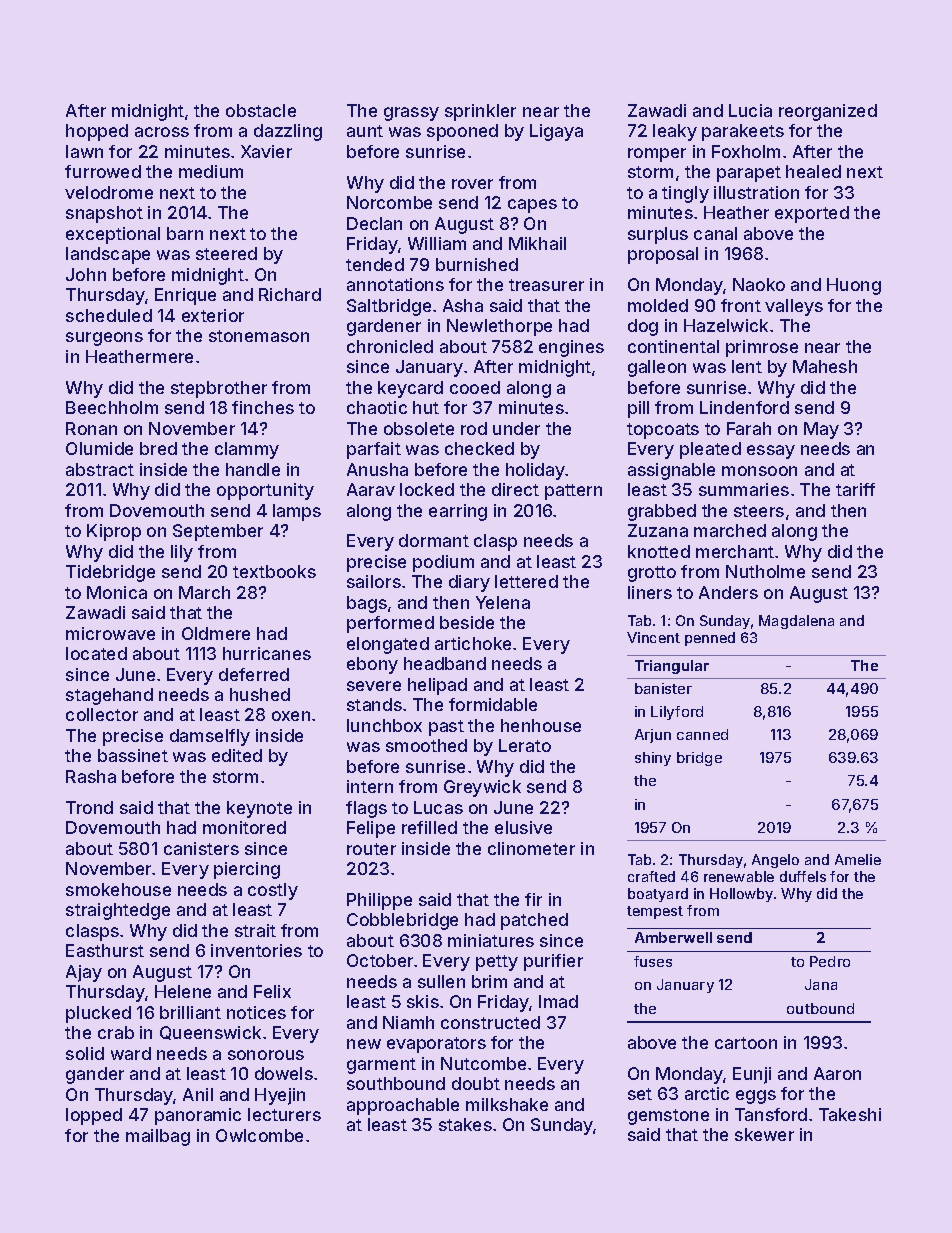  Describe the element at coordinates (702, 734) in the screenshot. I see `canned` at that location.
